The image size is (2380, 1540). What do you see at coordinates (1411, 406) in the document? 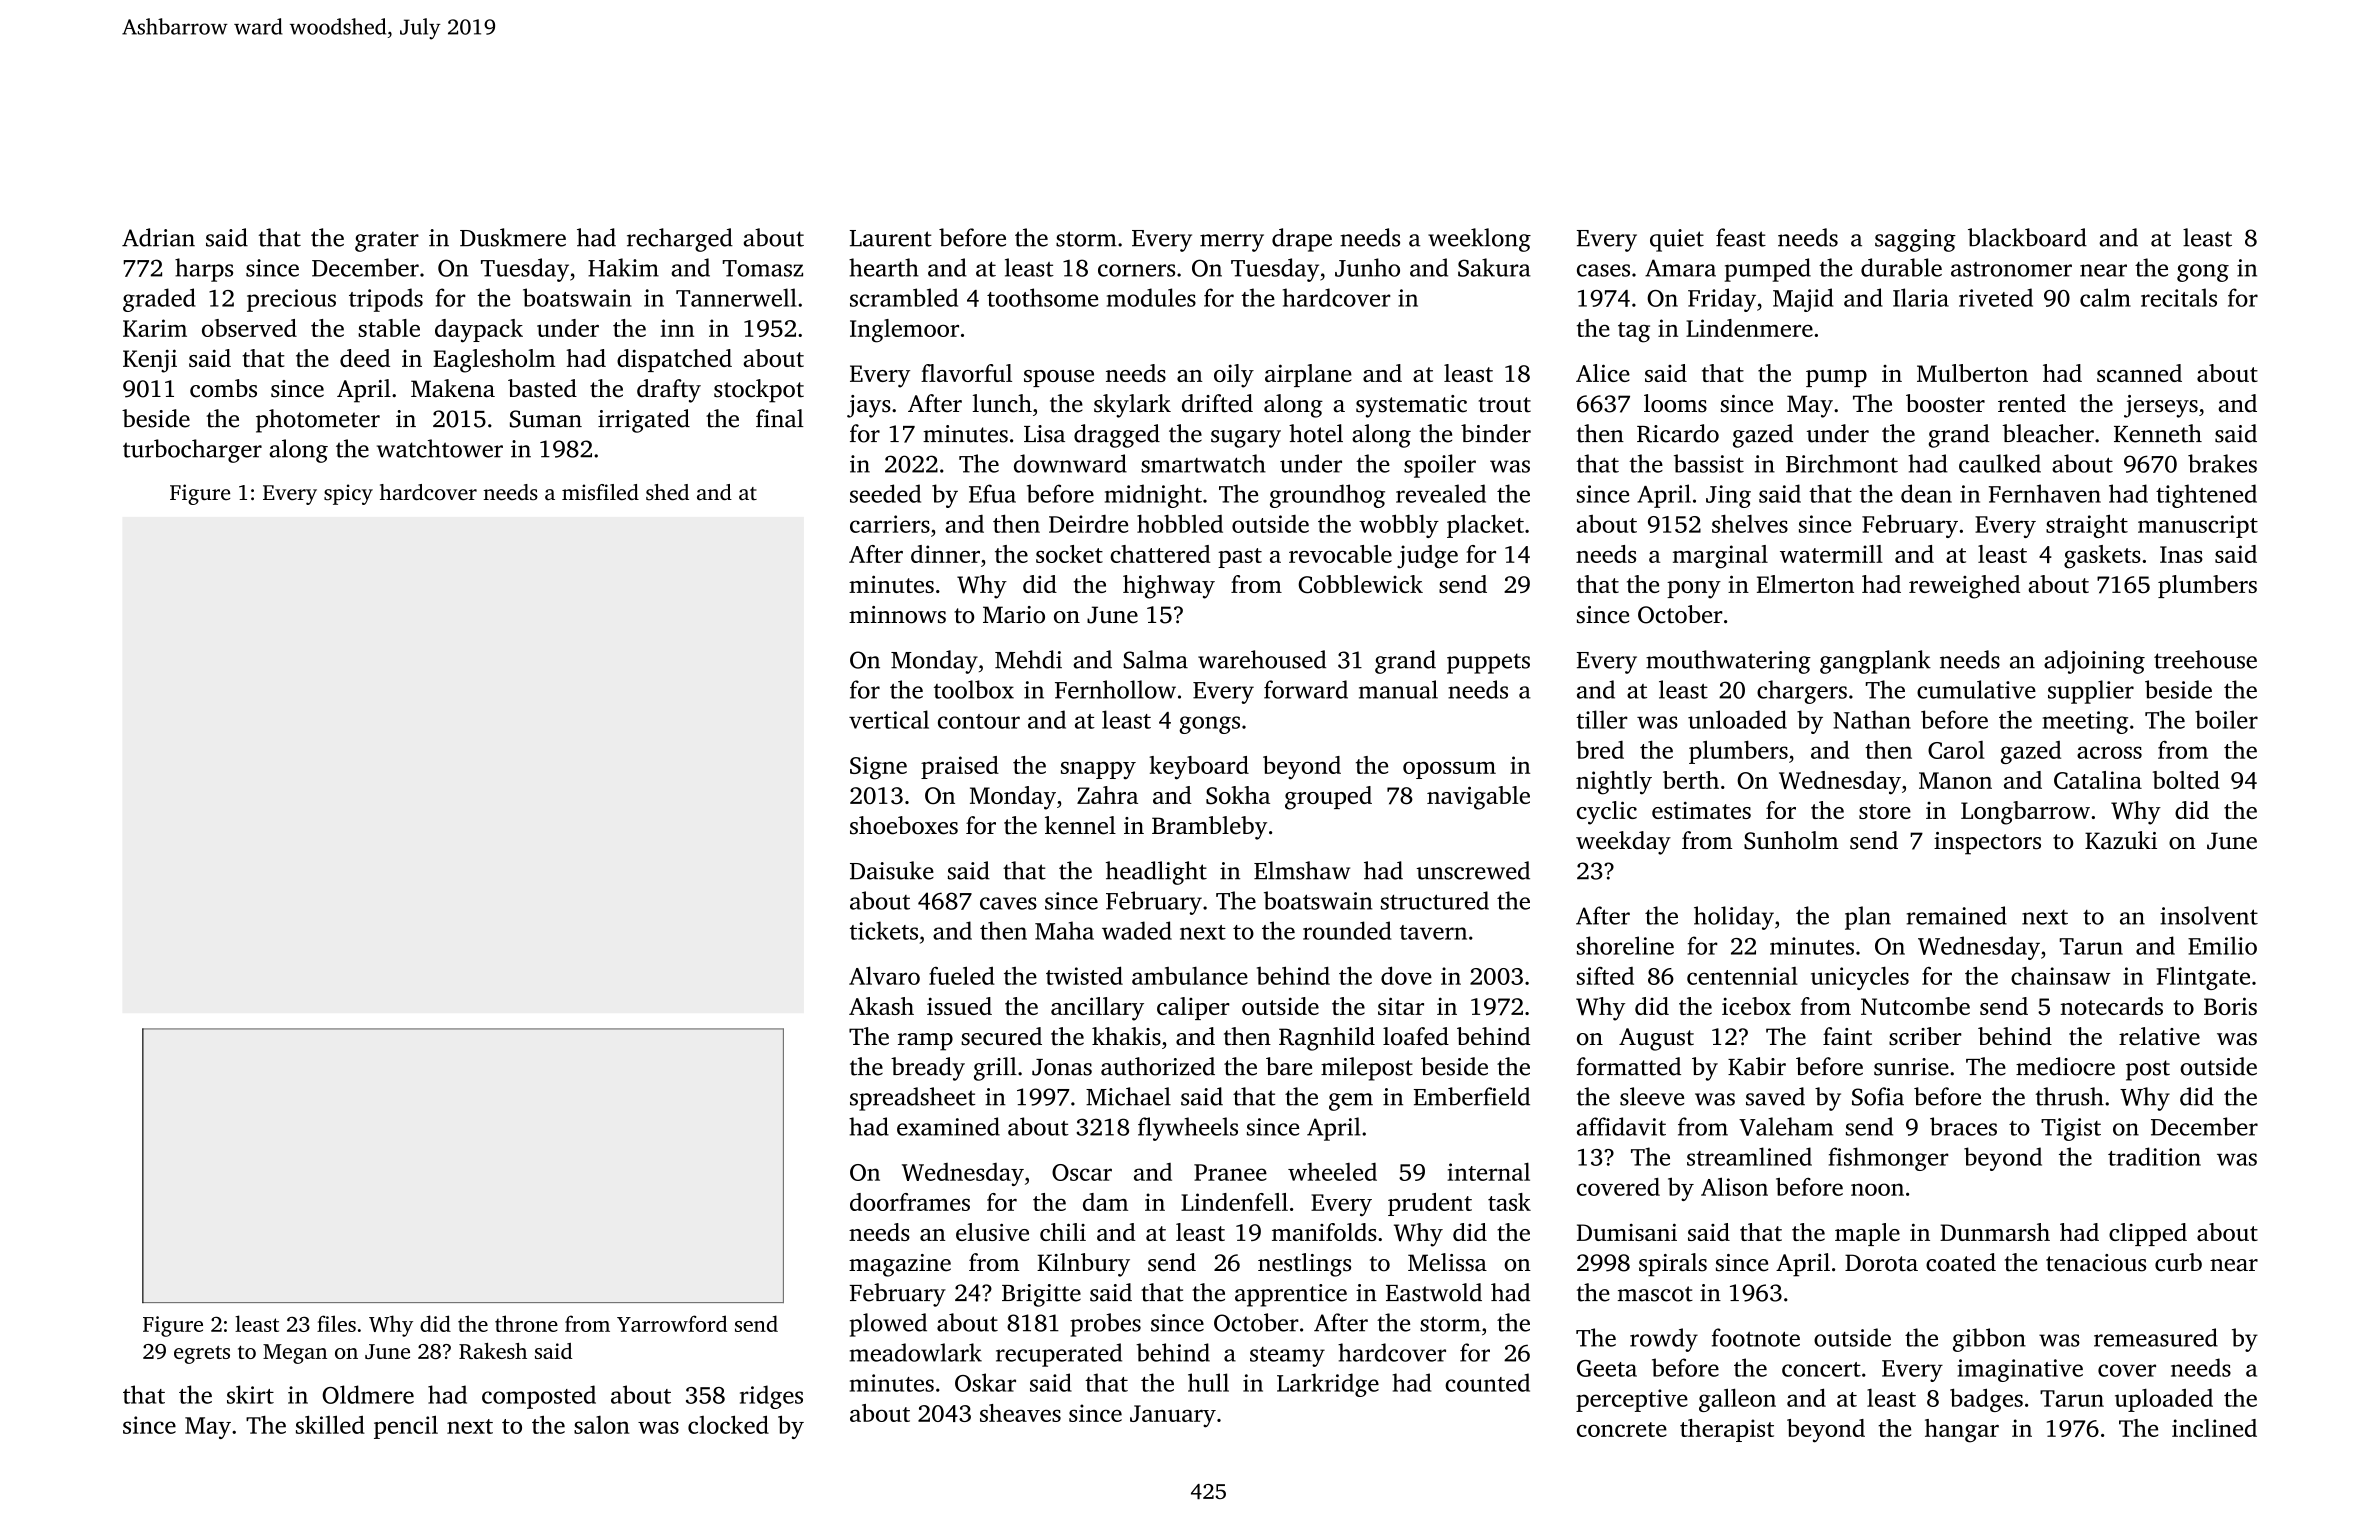
I see `systematic` at bounding box center [1411, 406].
